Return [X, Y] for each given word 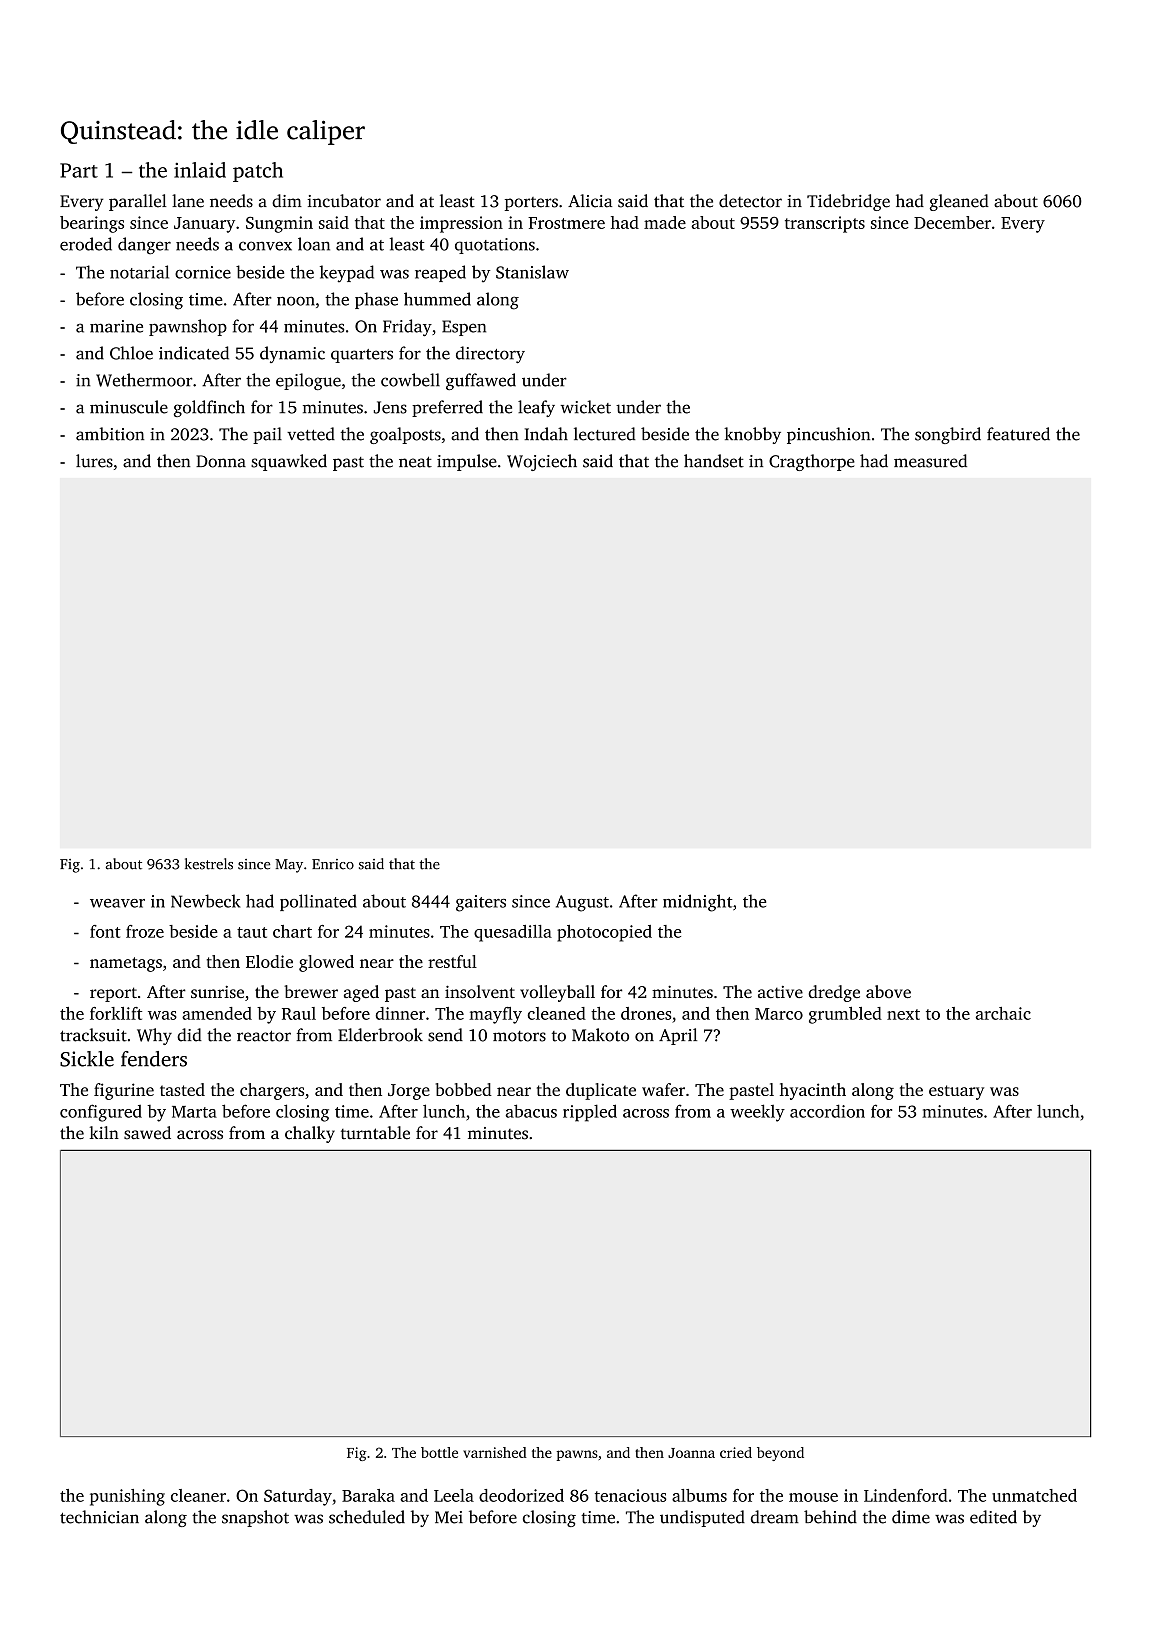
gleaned [959, 202]
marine [116, 326]
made [665, 222]
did [189, 1035]
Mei [449, 1517]
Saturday [298, 1497]
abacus [531, 1111]
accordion [827, 1111]
